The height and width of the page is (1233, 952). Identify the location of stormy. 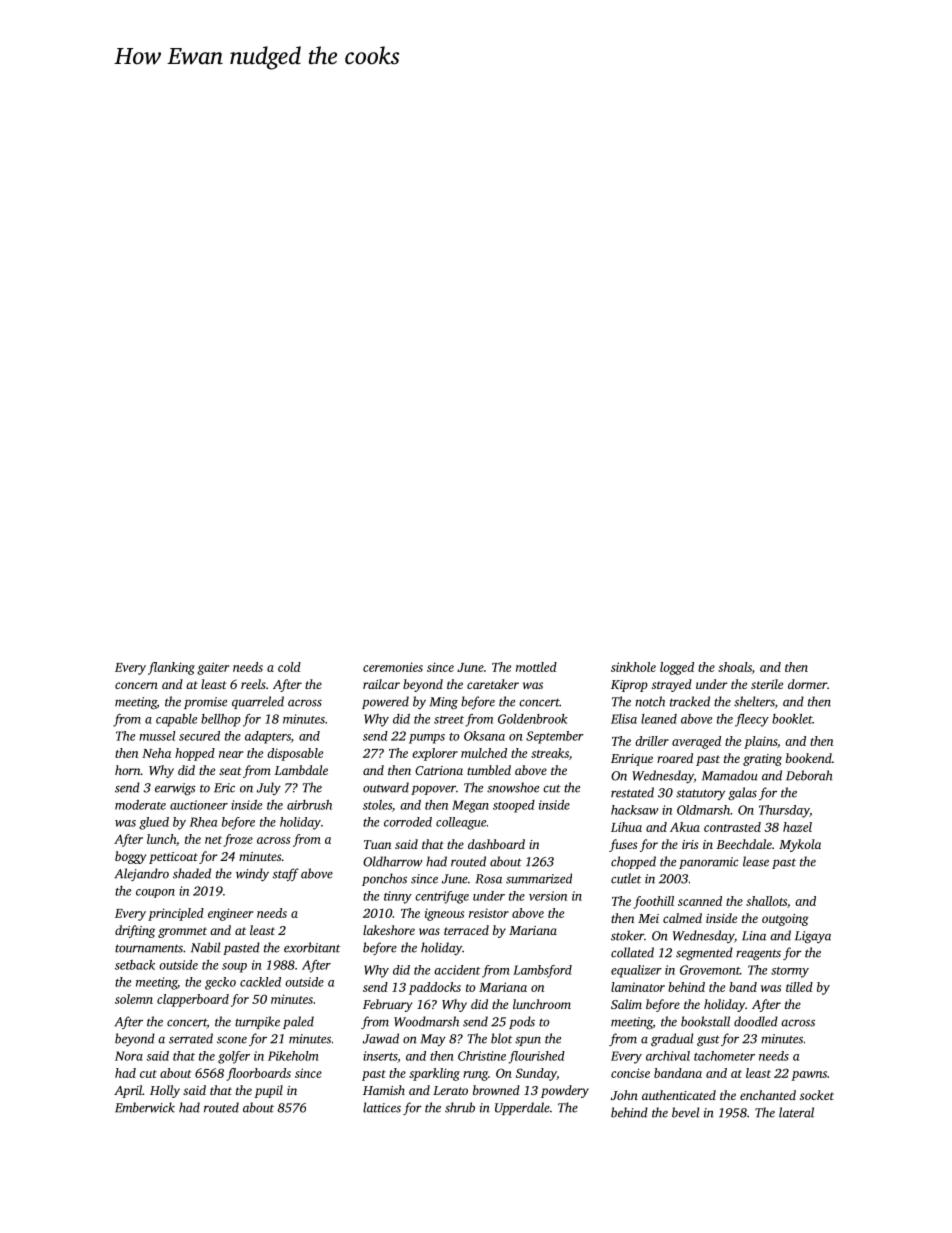
(790, 972).
